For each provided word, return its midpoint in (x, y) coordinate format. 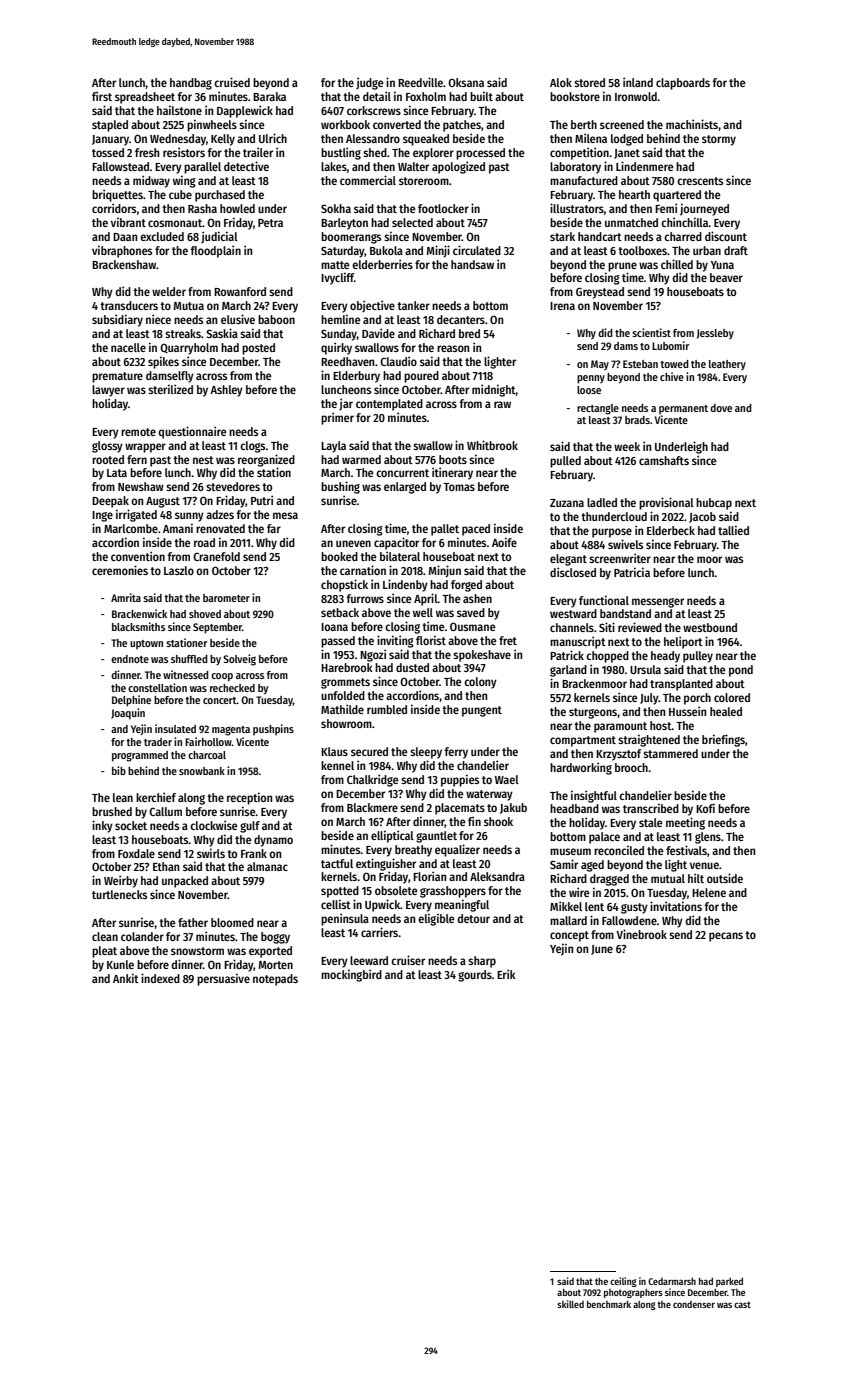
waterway (489, 795)
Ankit (126, 978)
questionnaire (192, 432)
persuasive (223, 979)
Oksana (466, 82)
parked (729, 1282)
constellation (157, 687)
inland (638, 82)
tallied (733, 530)
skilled (570, 1304)
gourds (475, 976)
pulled (565, 462)
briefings (723, 740)
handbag (191, 84)
